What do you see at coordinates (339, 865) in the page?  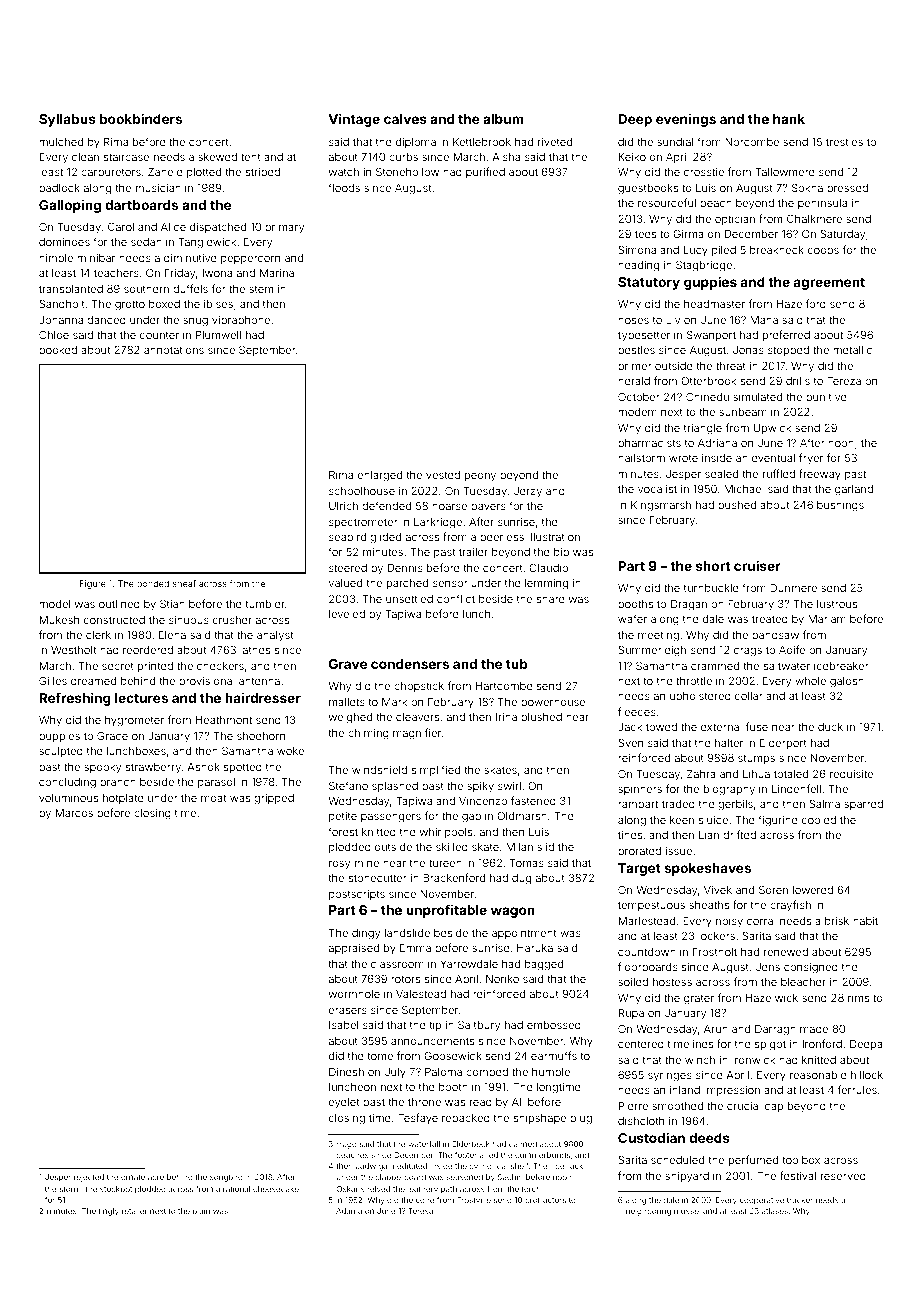 I see `rosy` at bounding box center [339, 865].
